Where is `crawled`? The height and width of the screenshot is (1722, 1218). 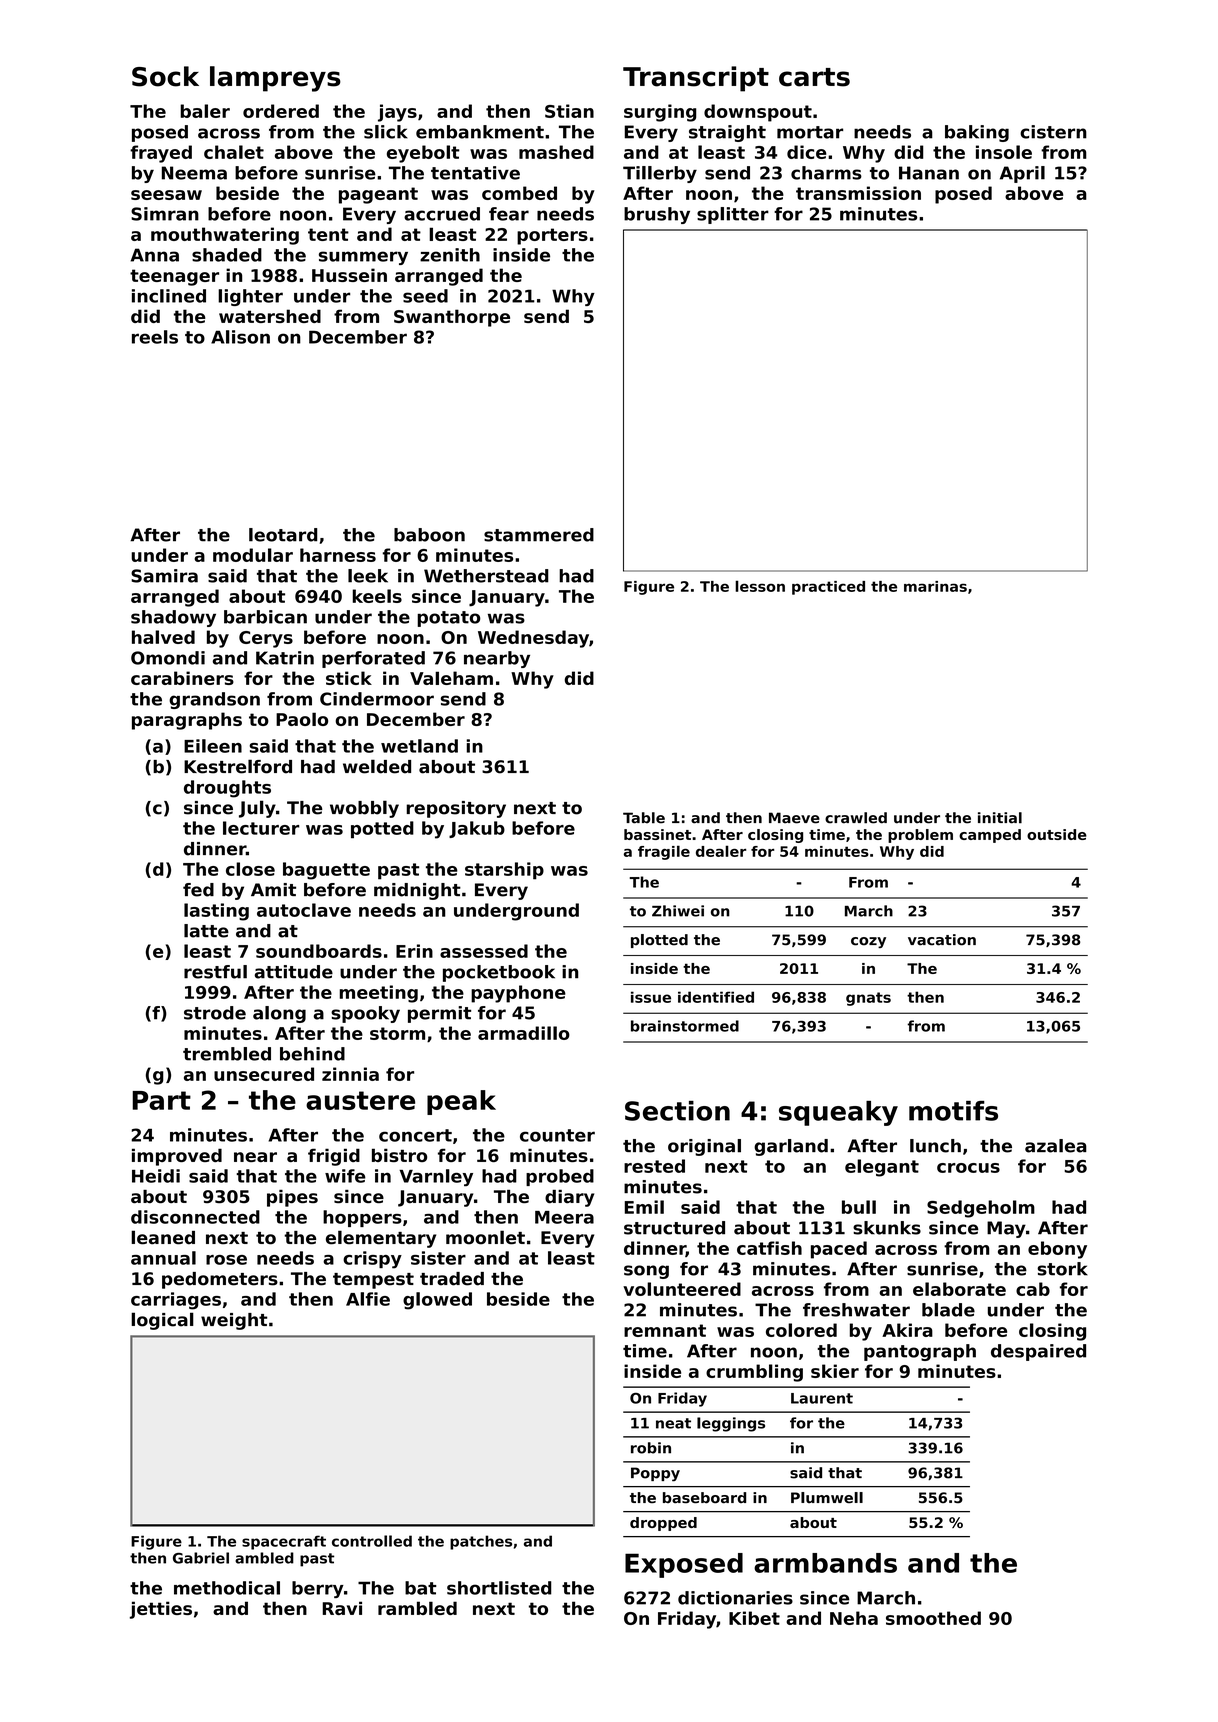
crawled is located at coordinates (856, 818).
